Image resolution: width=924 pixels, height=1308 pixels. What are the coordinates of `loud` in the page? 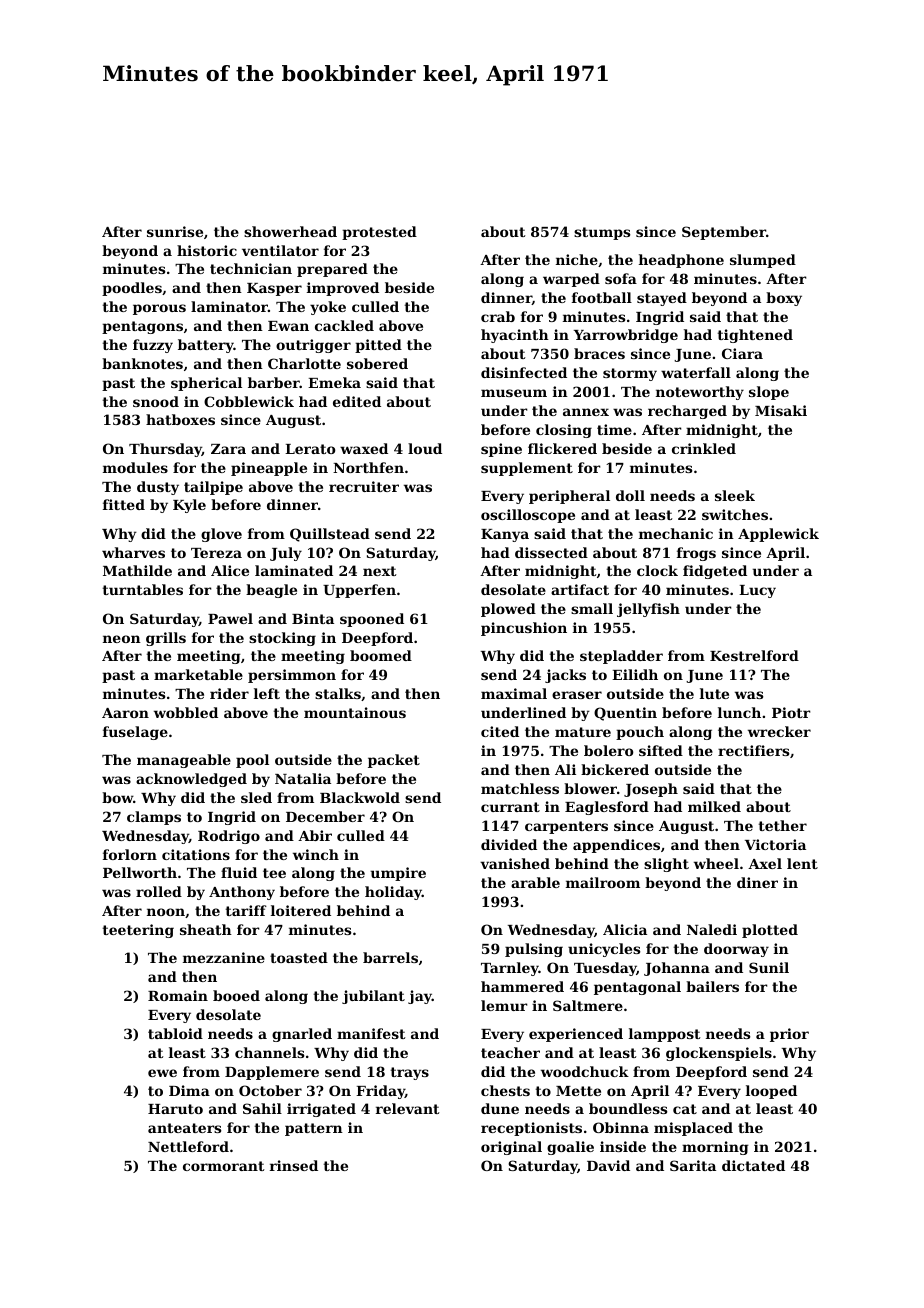 It's located at (425, 448).
